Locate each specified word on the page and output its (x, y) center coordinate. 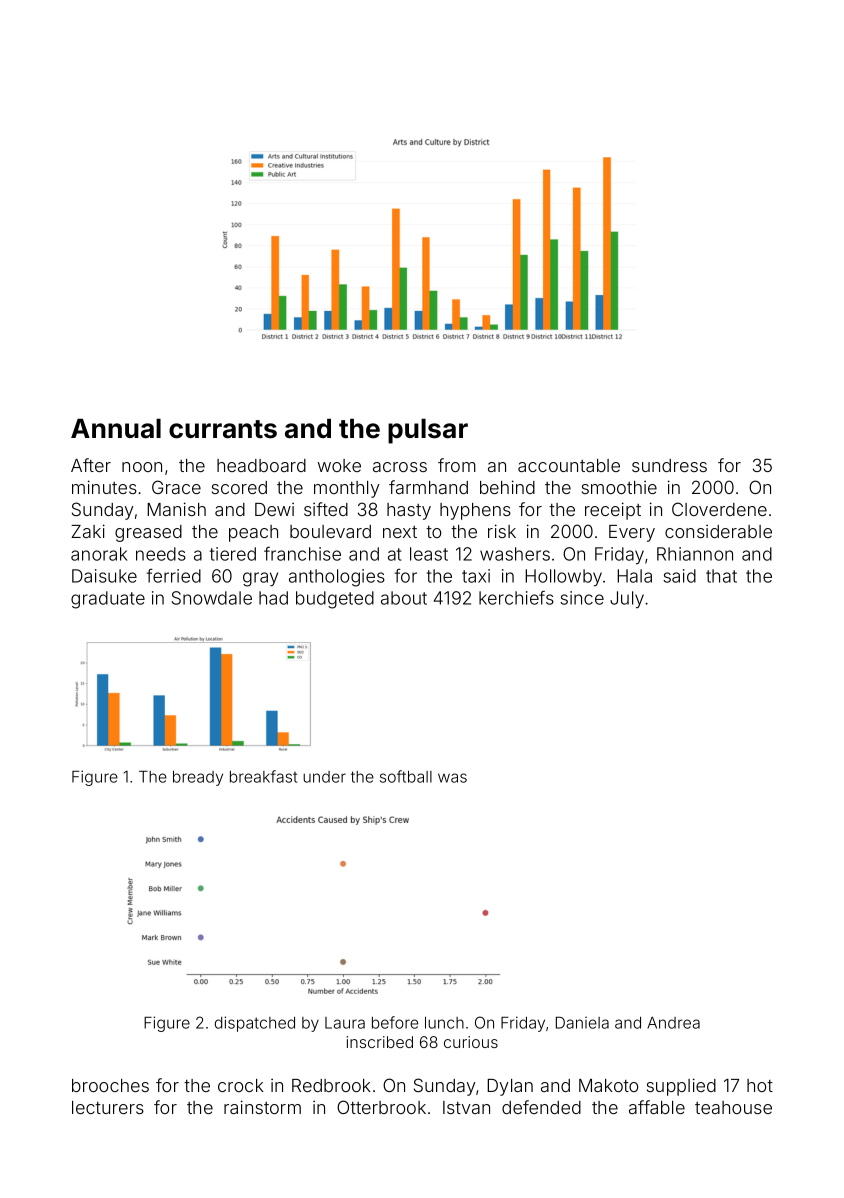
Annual (116, 429)
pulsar (428, 431)
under (324, 777)
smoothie (619, 487)
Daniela (582, 1023)
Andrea (673, 1023)
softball (406, 776)
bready (198, 778)
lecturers (108, 1107)
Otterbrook (381, 1107)
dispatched (255, 1024)
